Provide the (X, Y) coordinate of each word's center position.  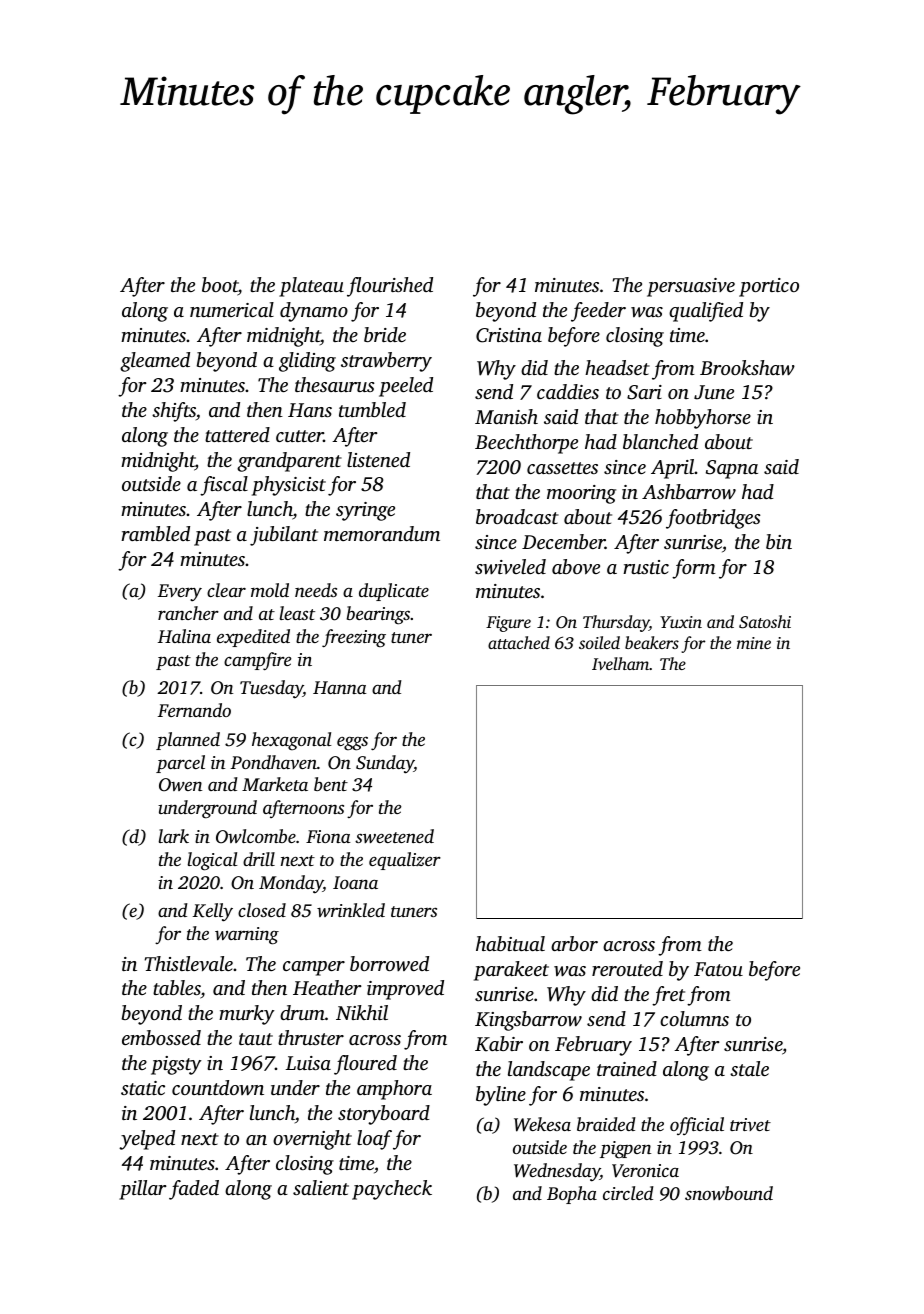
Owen (180, 785)
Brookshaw (747, 367)
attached (519, 642)
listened (378, 459)
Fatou (718, 969)
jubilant (284, 536)
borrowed (389, 963)
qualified (706, 312)
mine (754, 643)
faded (194, 1190)
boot (220, 286)
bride (385, 334)
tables (177, 989)
